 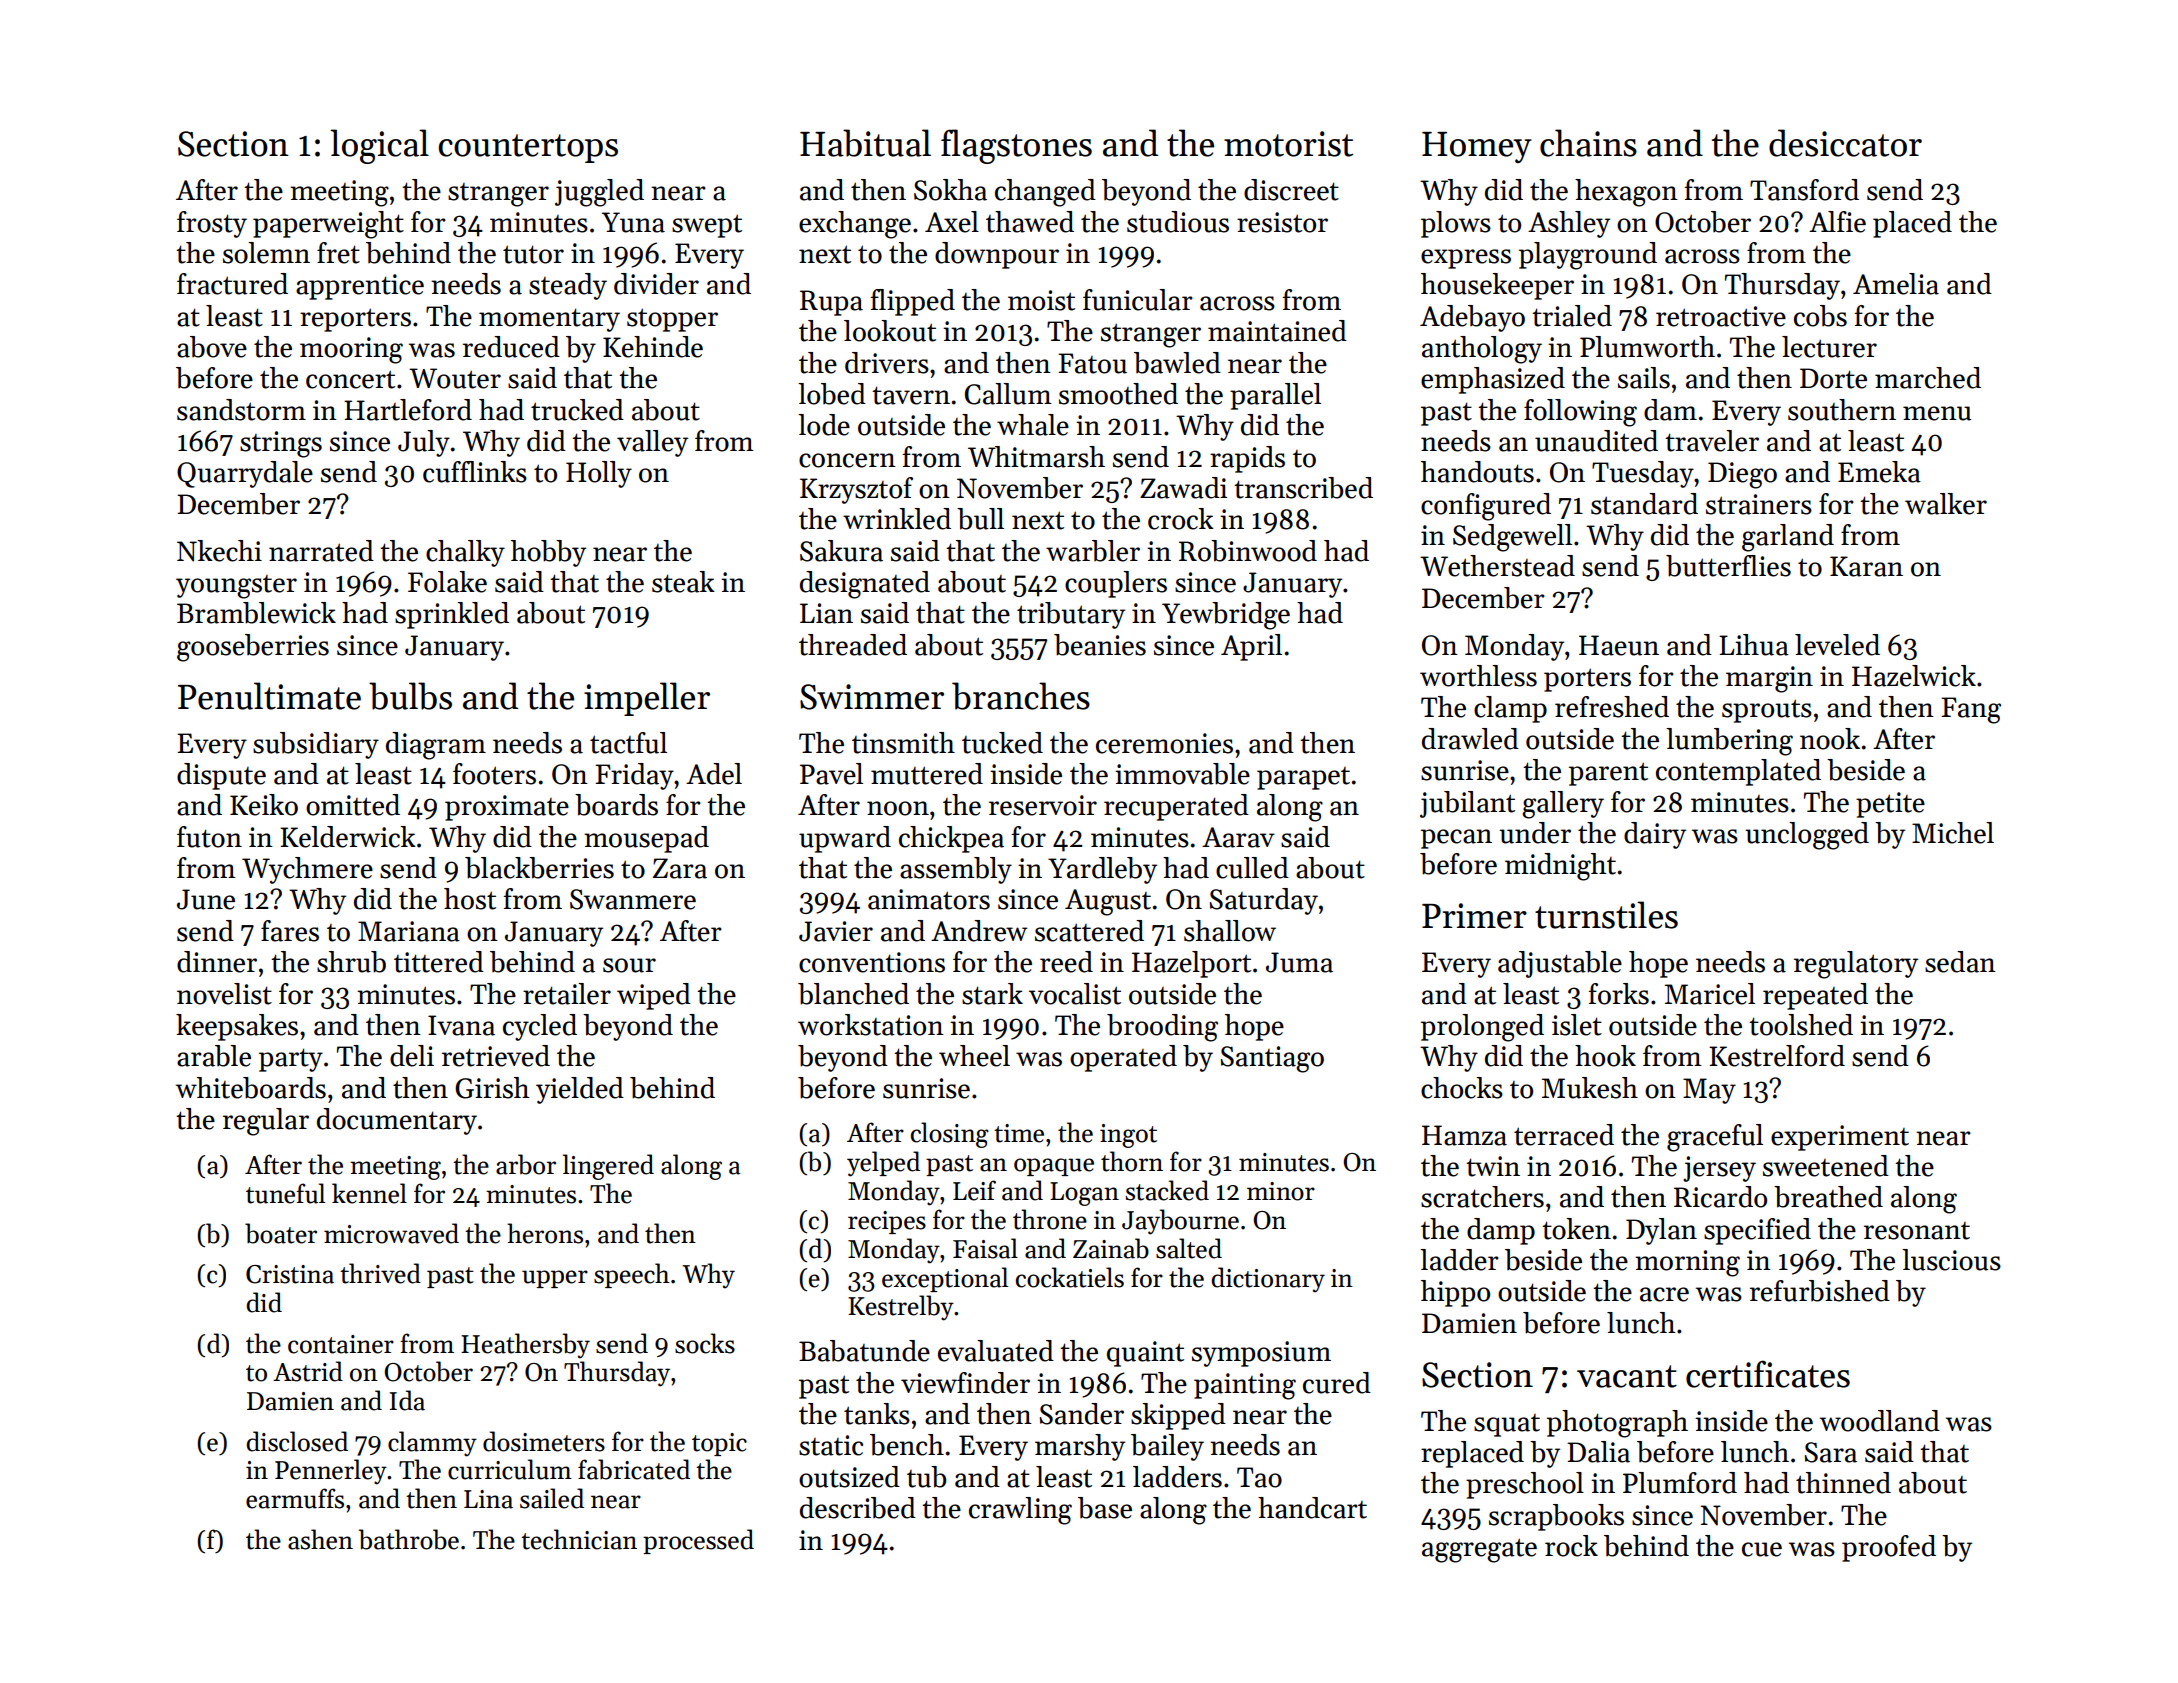 What do you see at coordinates (1896, 284) in the screenshot?
I see `Amelia` at bounding box center [1896, 284].
